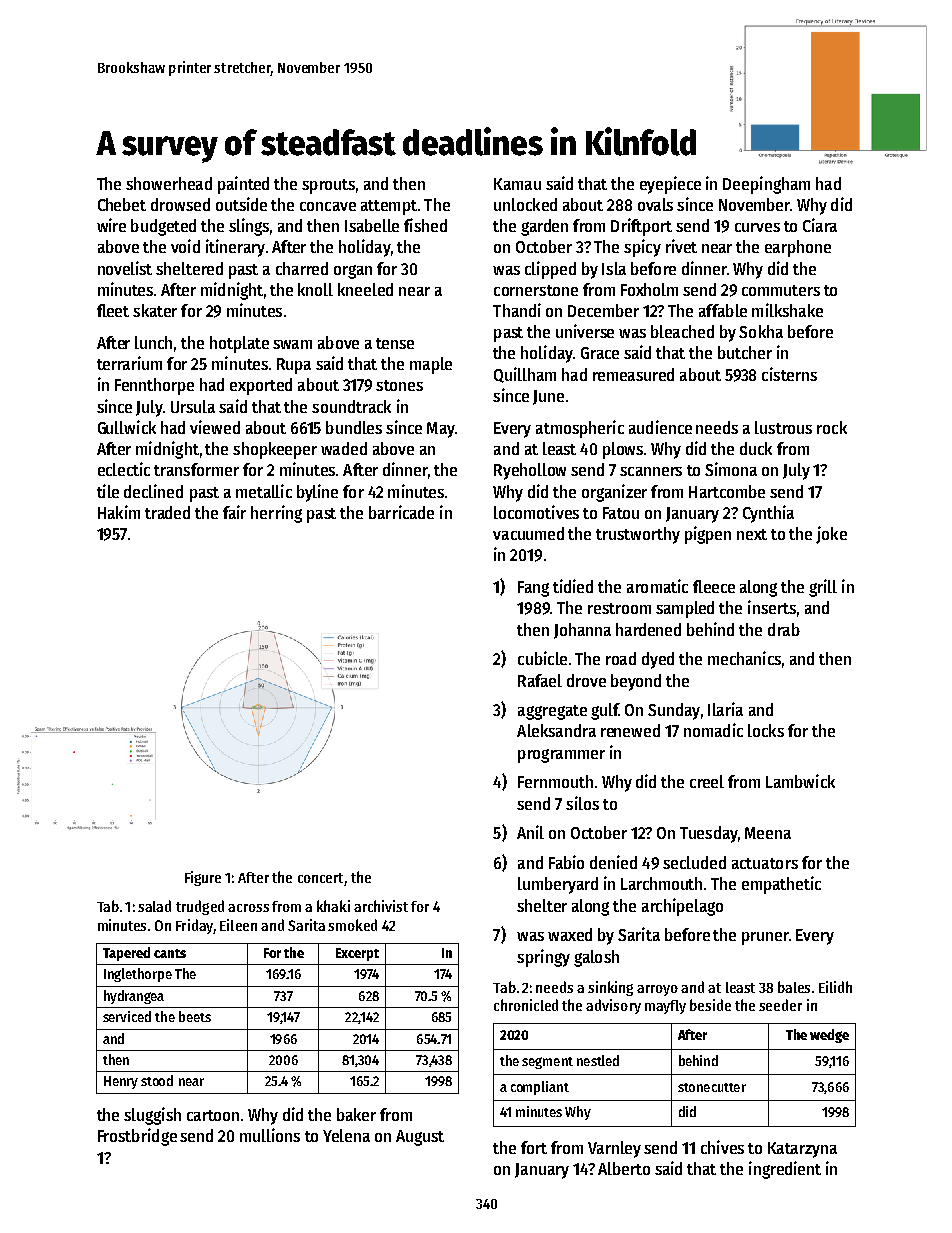  I want to click on Deepingham, so click(766, 185).
